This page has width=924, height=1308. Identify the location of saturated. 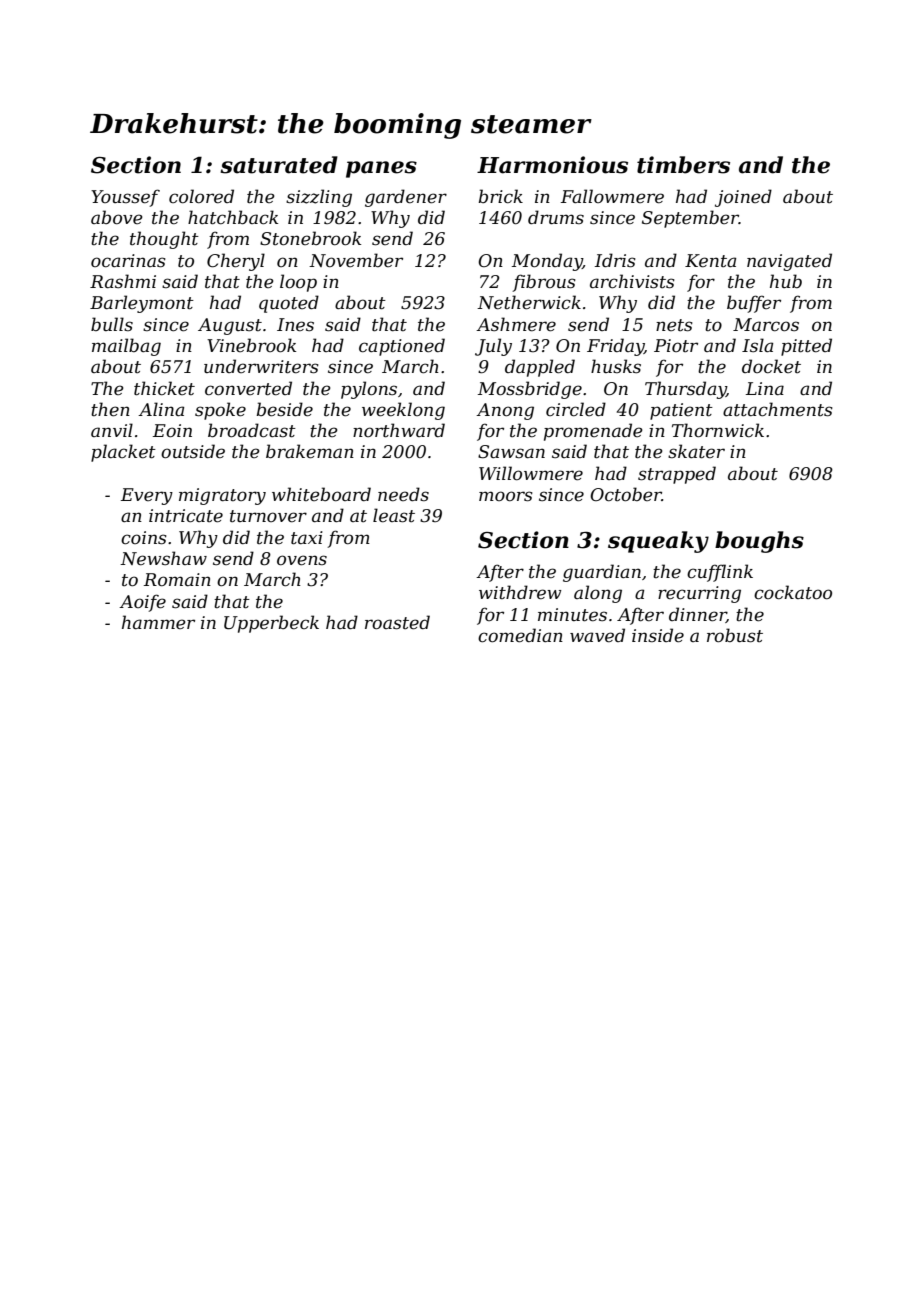
(279, 165).
